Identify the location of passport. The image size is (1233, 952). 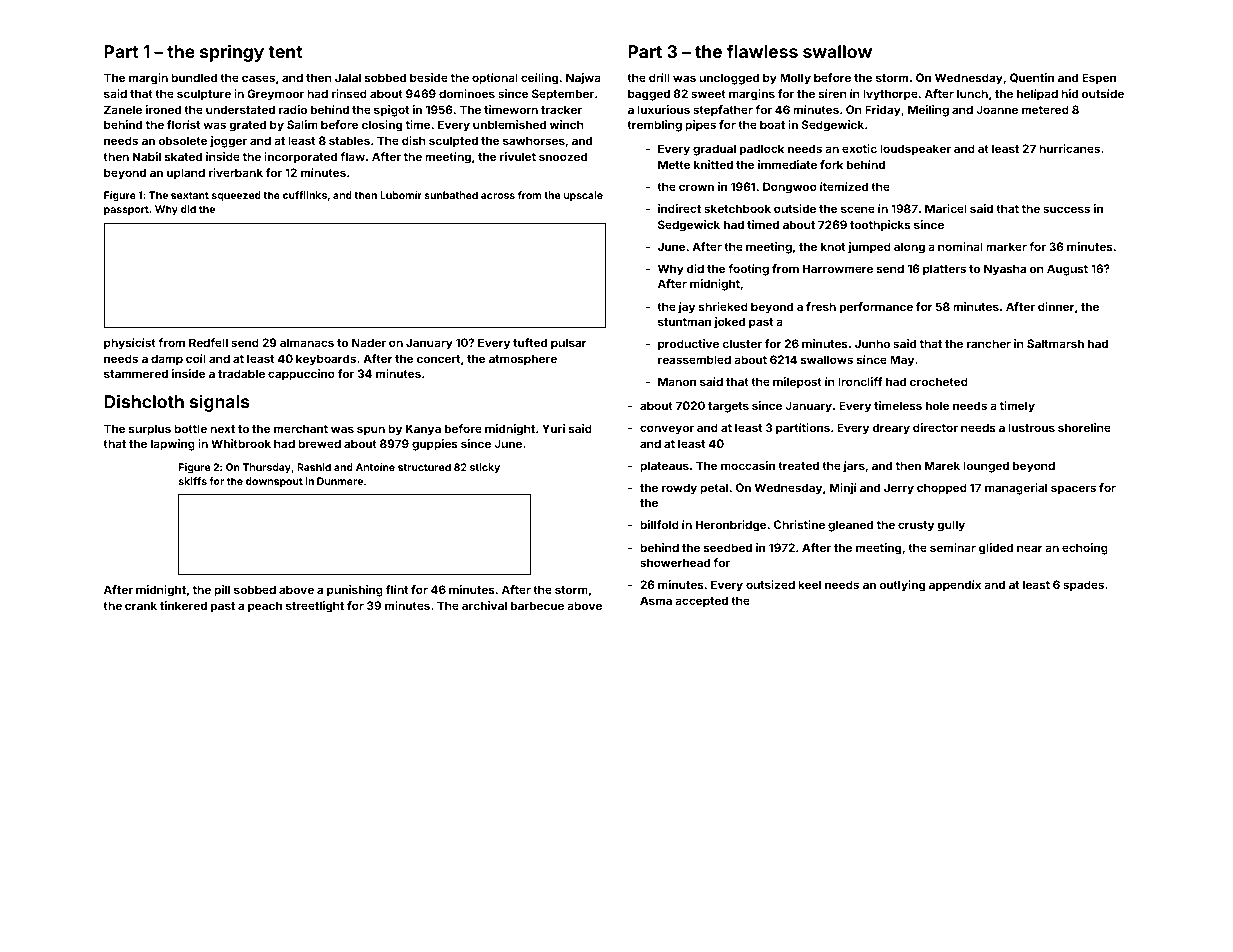
(126, 210).
